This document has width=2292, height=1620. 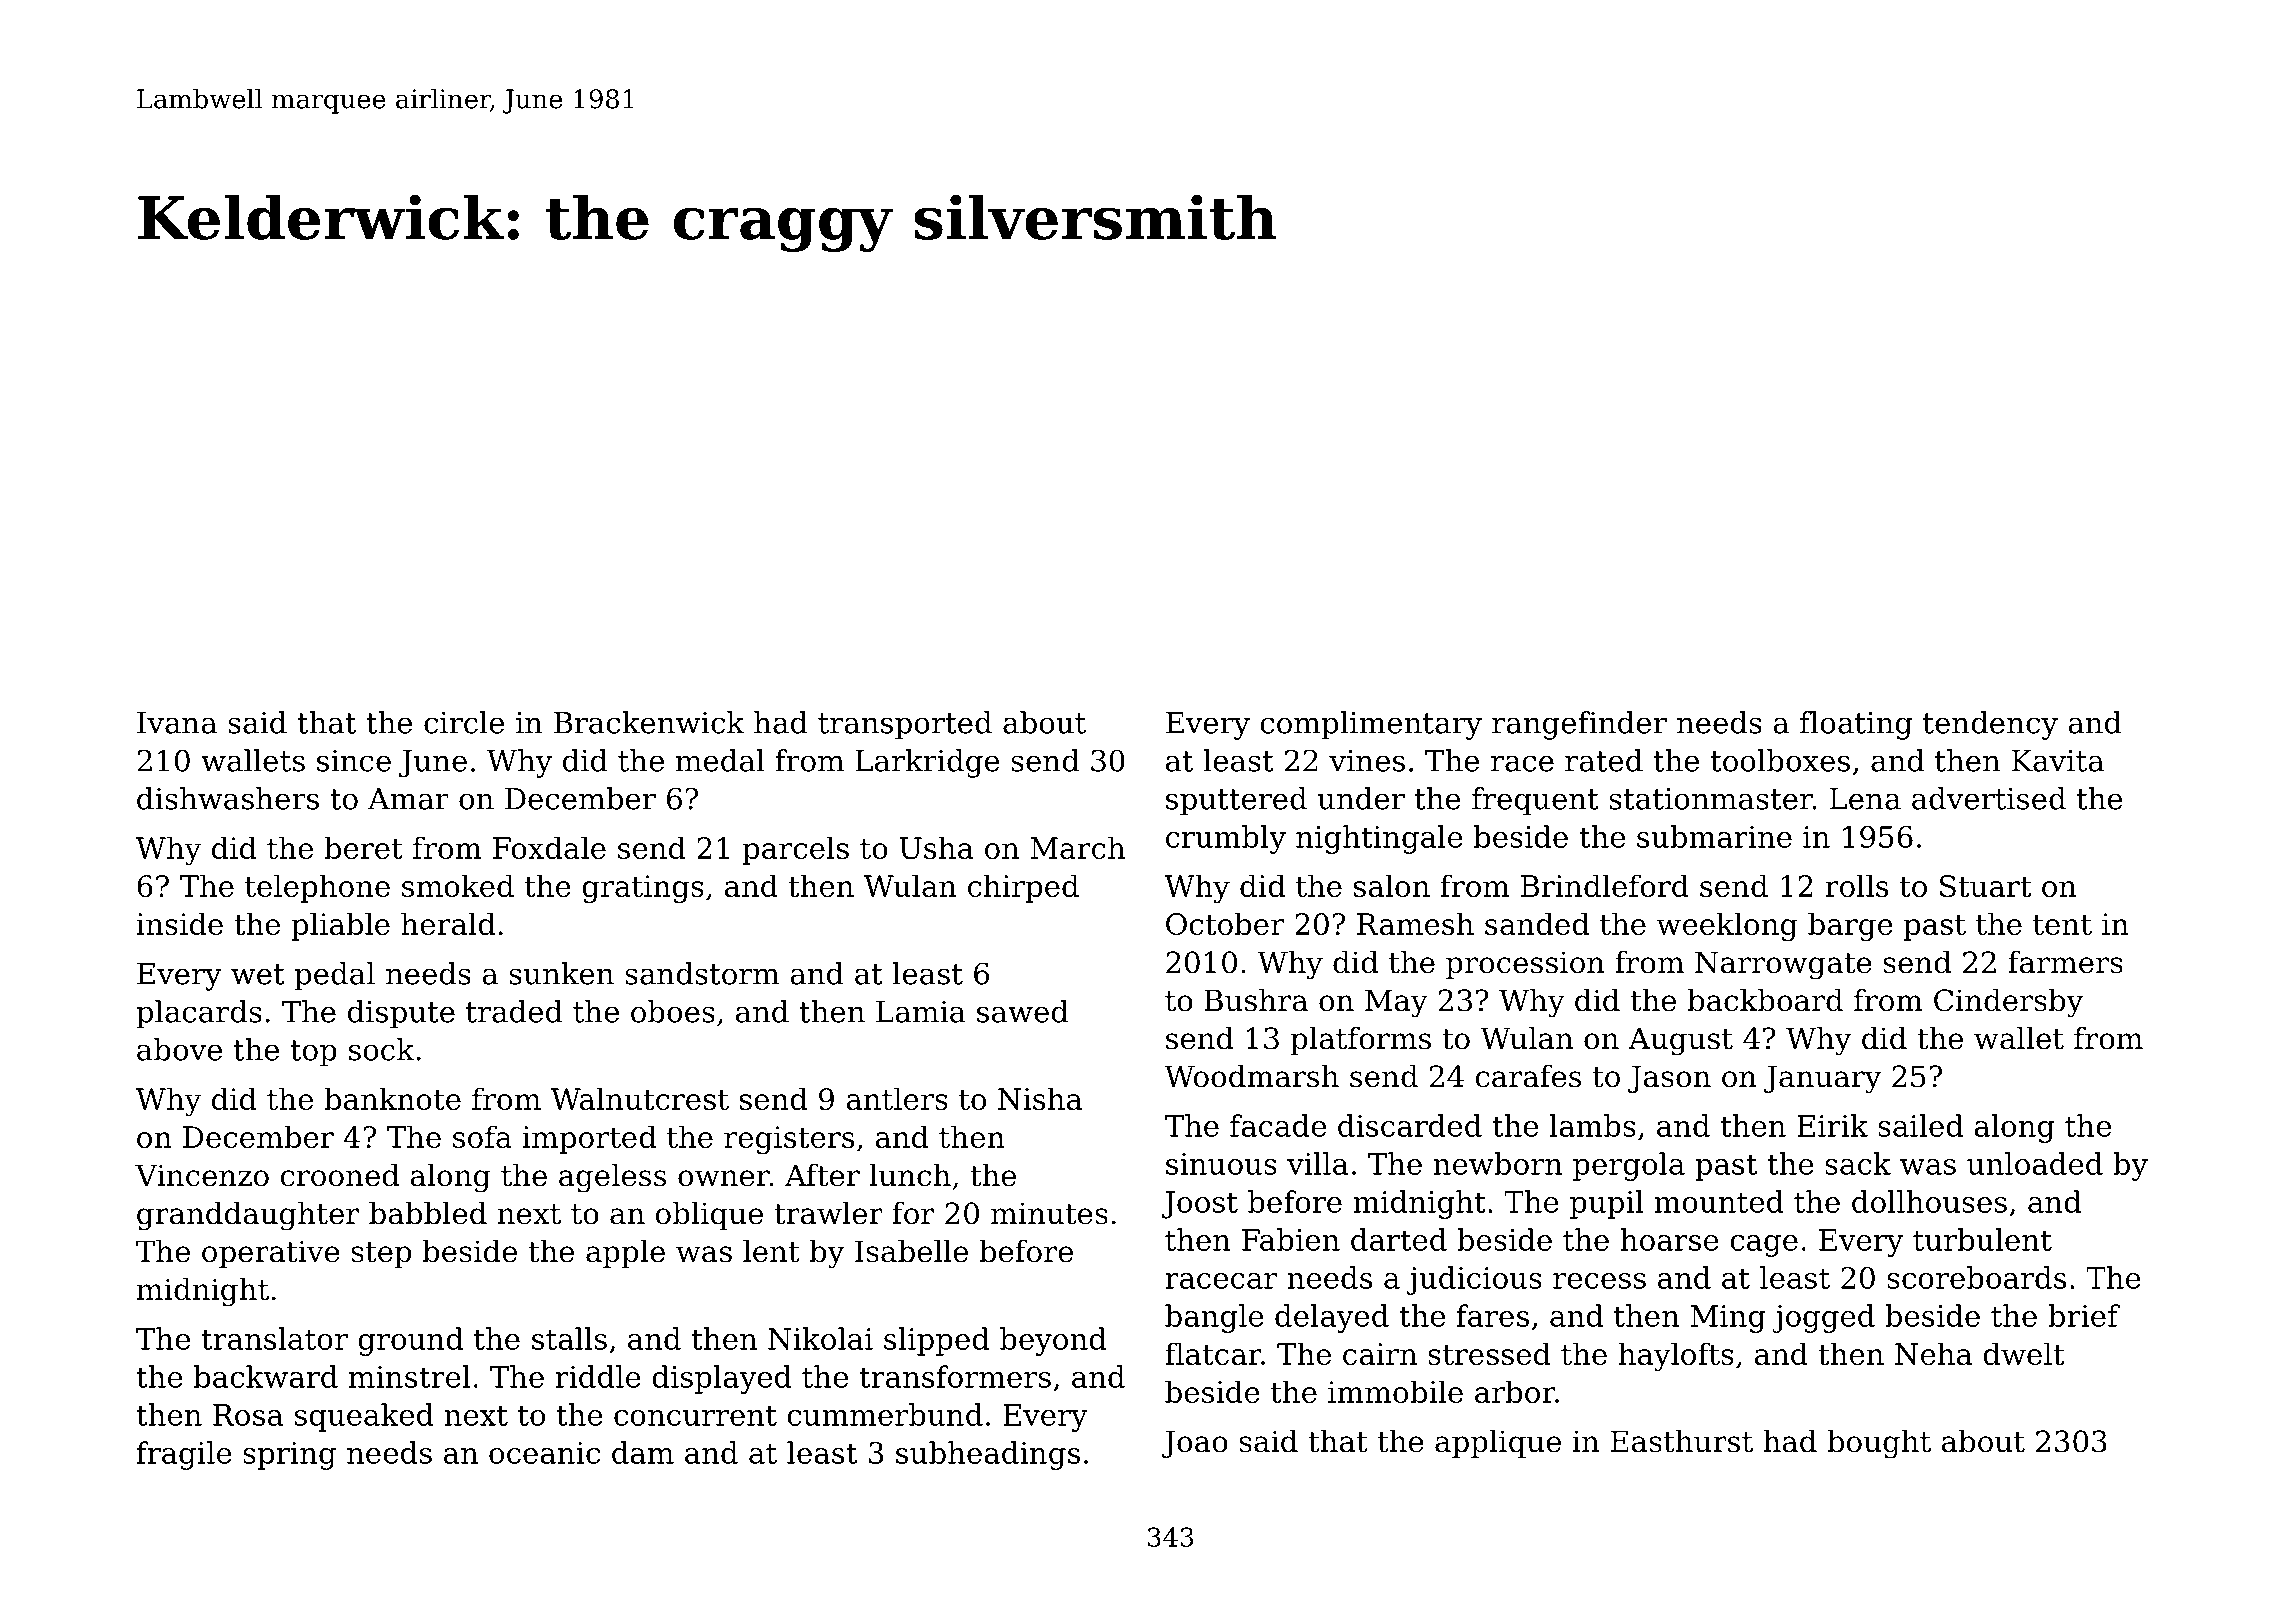 I want to click on tendency, so click(x=1990, y=725).
